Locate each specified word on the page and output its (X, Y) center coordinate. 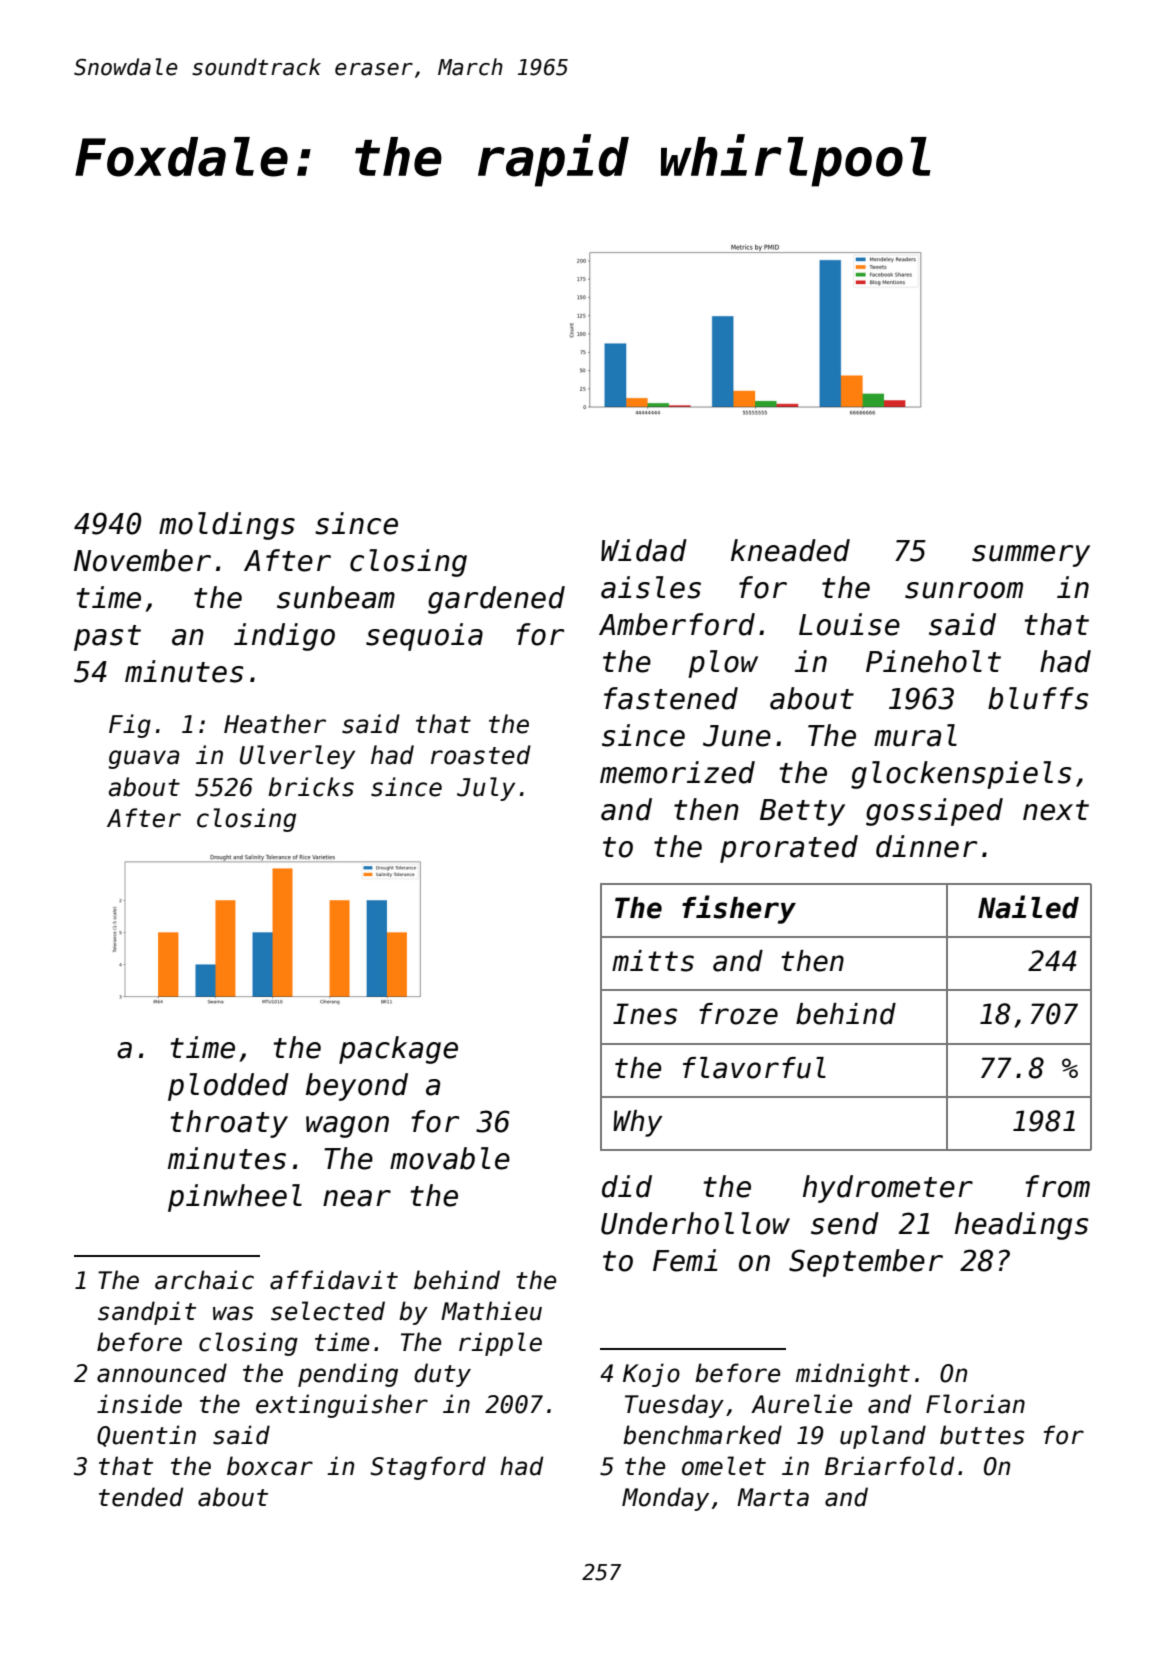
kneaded (790, 550)
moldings (227, 526)
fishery (739, 909)
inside (139, 1404)
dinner (927, 846)
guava (144, 759)
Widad (644, 550)
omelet (724, 1466)
